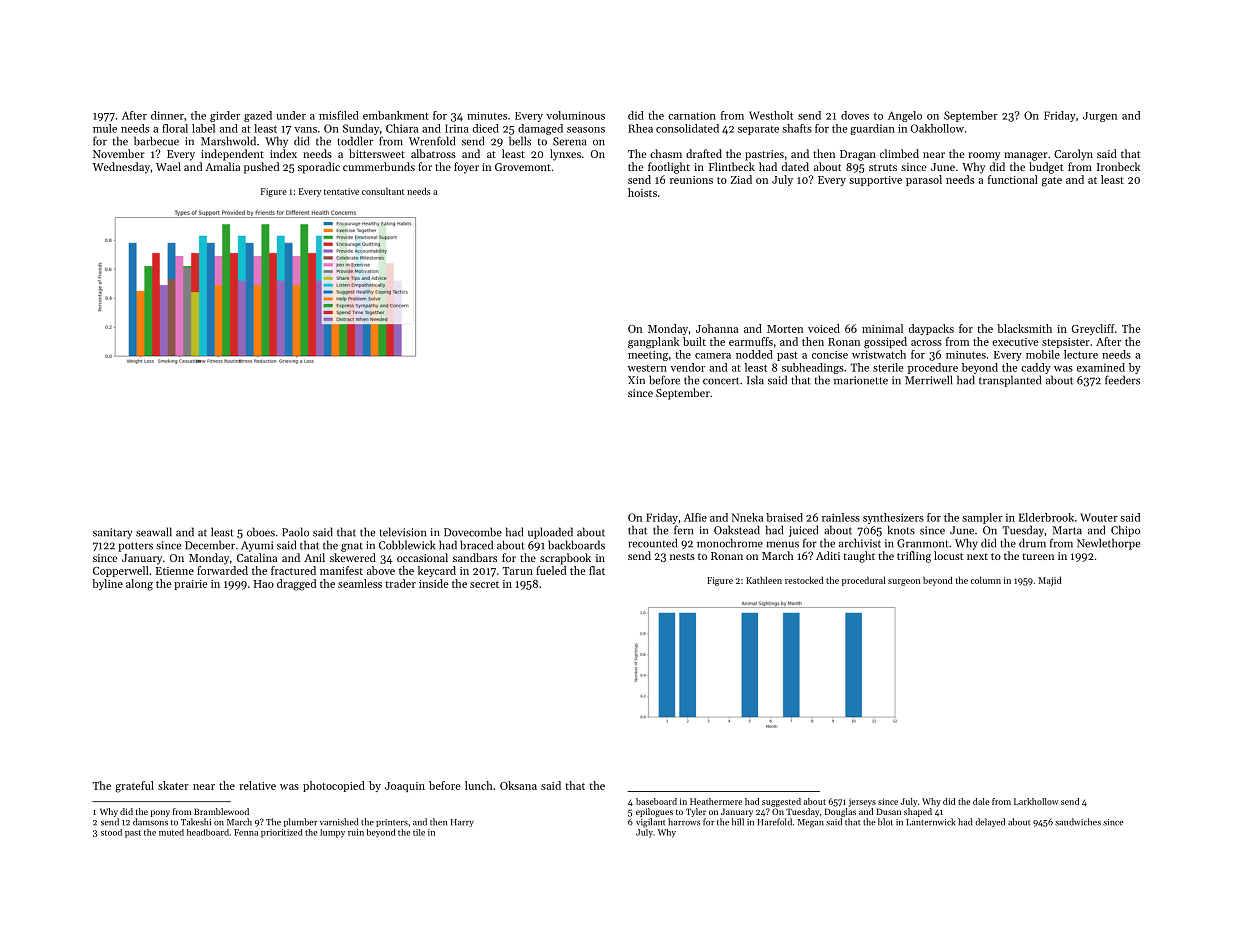  I want to click on monochrome, so click(730, 543).
